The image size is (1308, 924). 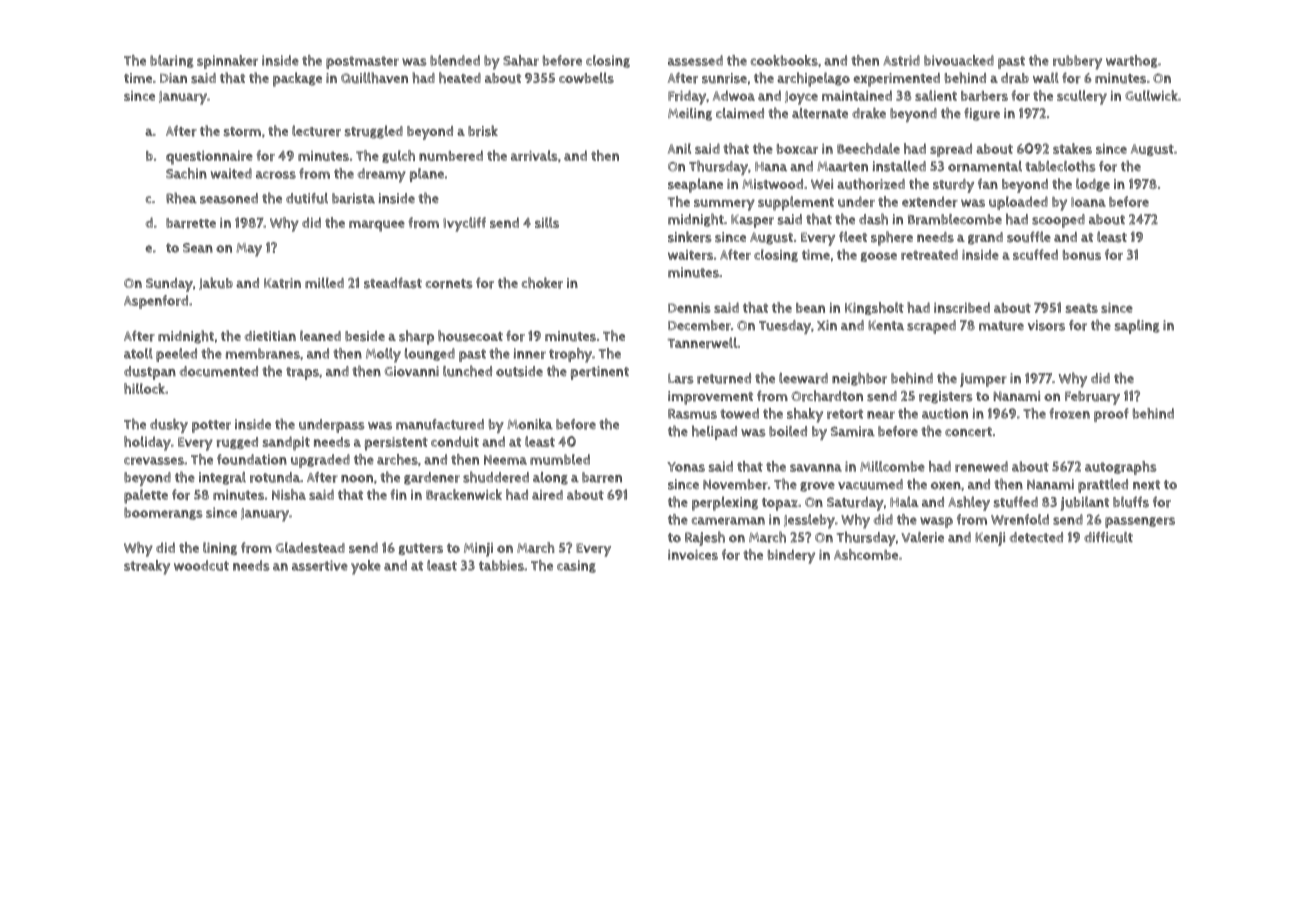 What do you see at coordinates (530, 424) in the screenshot?
I see `Monika` at bounding box center [530, 424].
